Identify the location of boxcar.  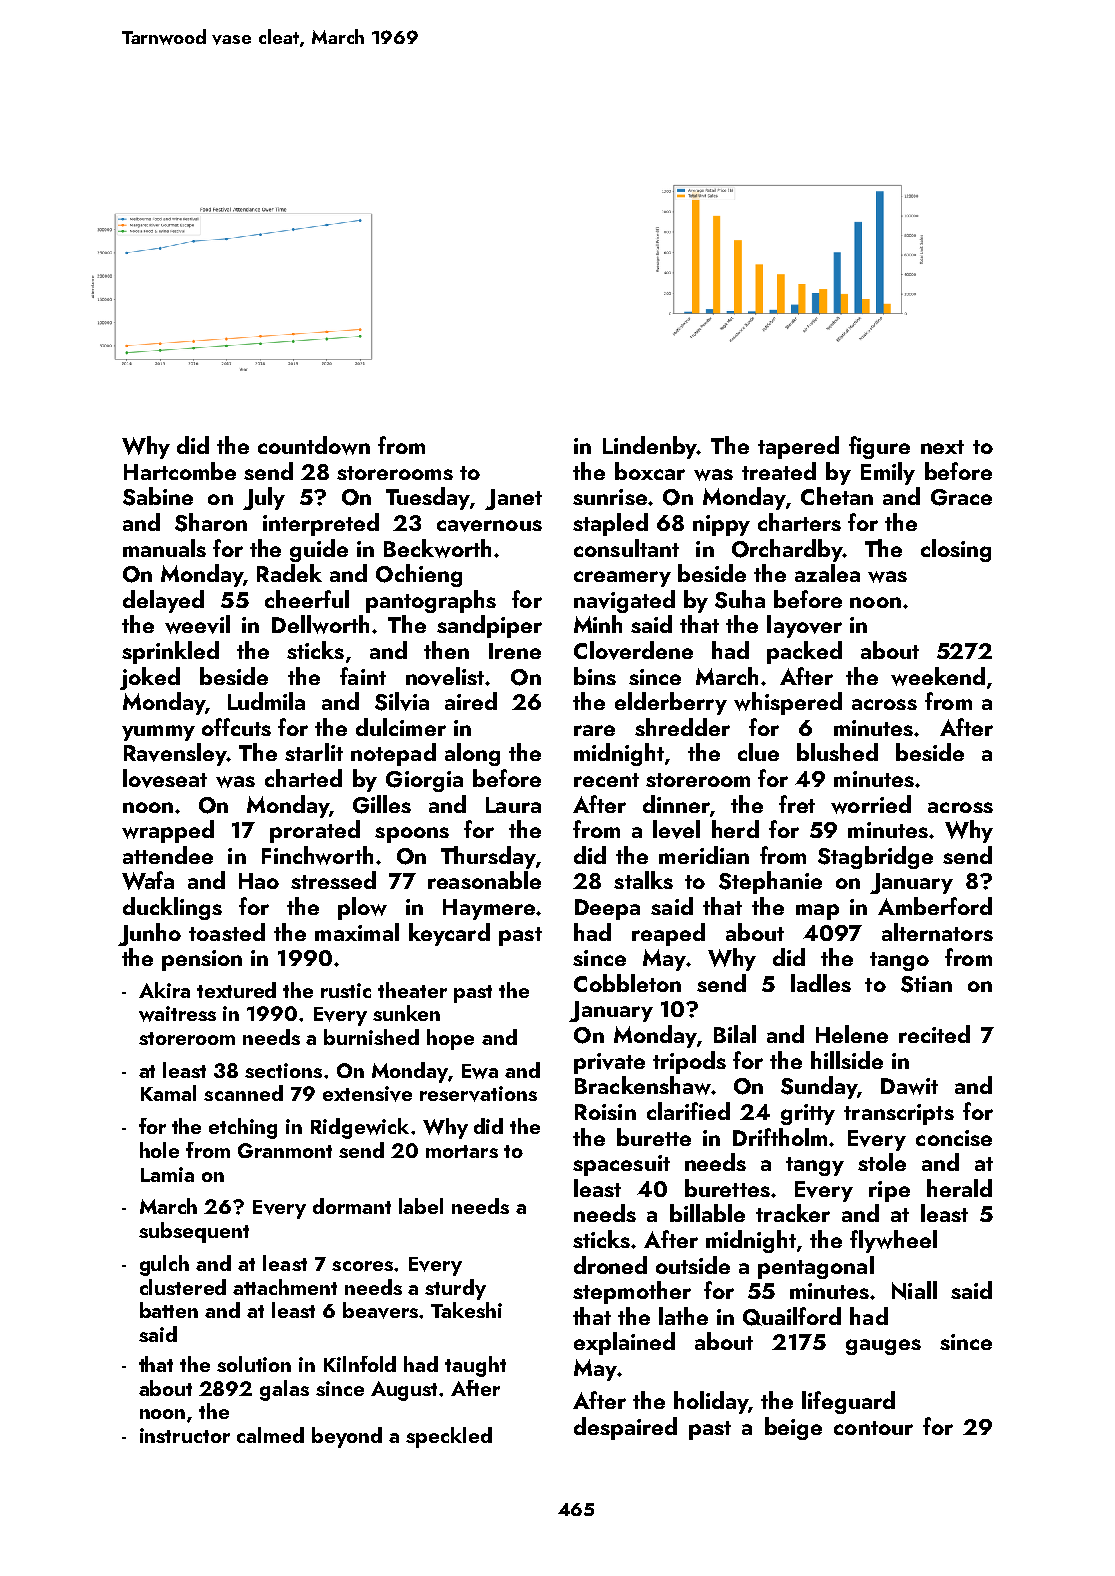
(650, 471).
